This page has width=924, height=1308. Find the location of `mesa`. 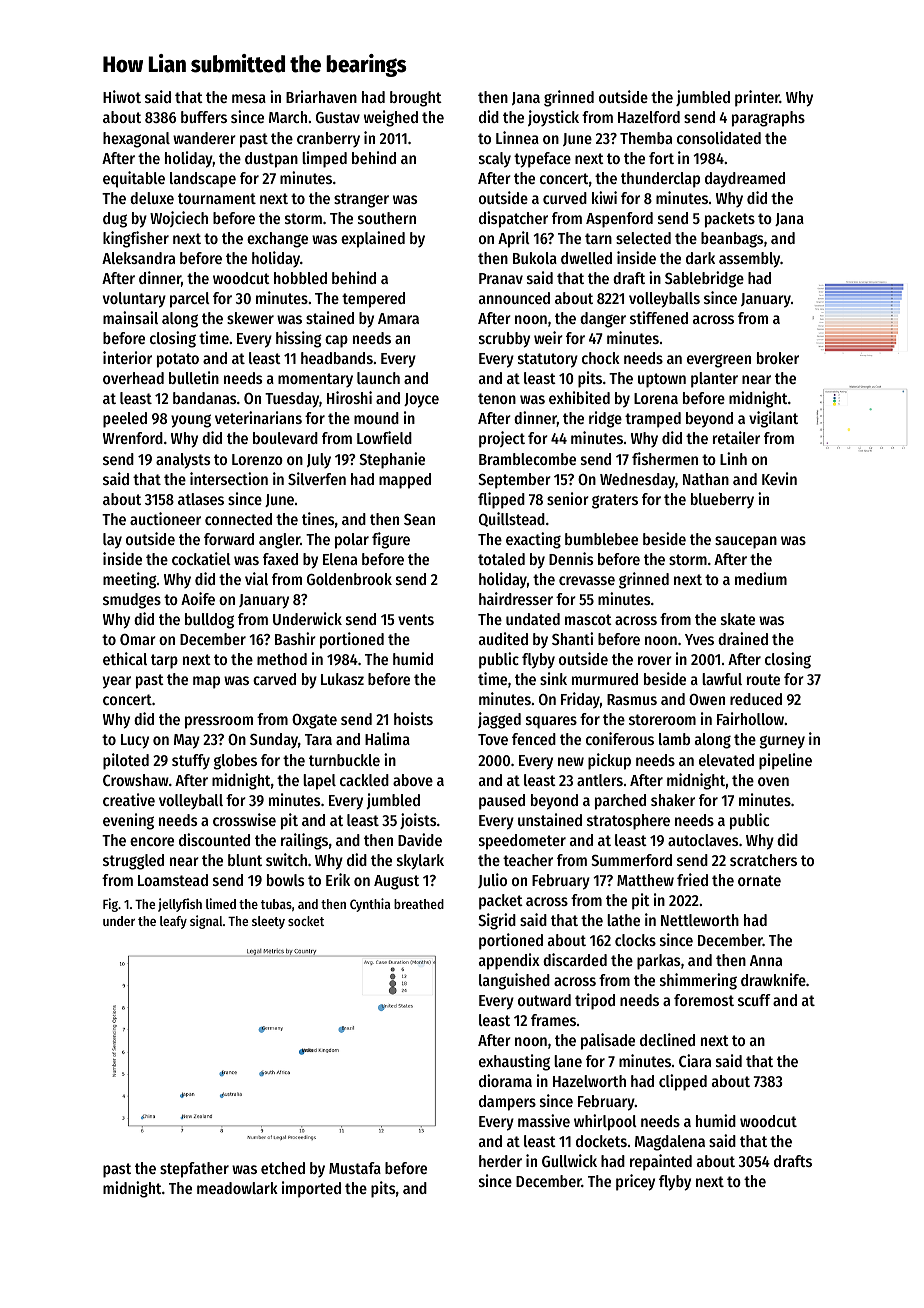

mesa is located at coordinates (249, 98).
